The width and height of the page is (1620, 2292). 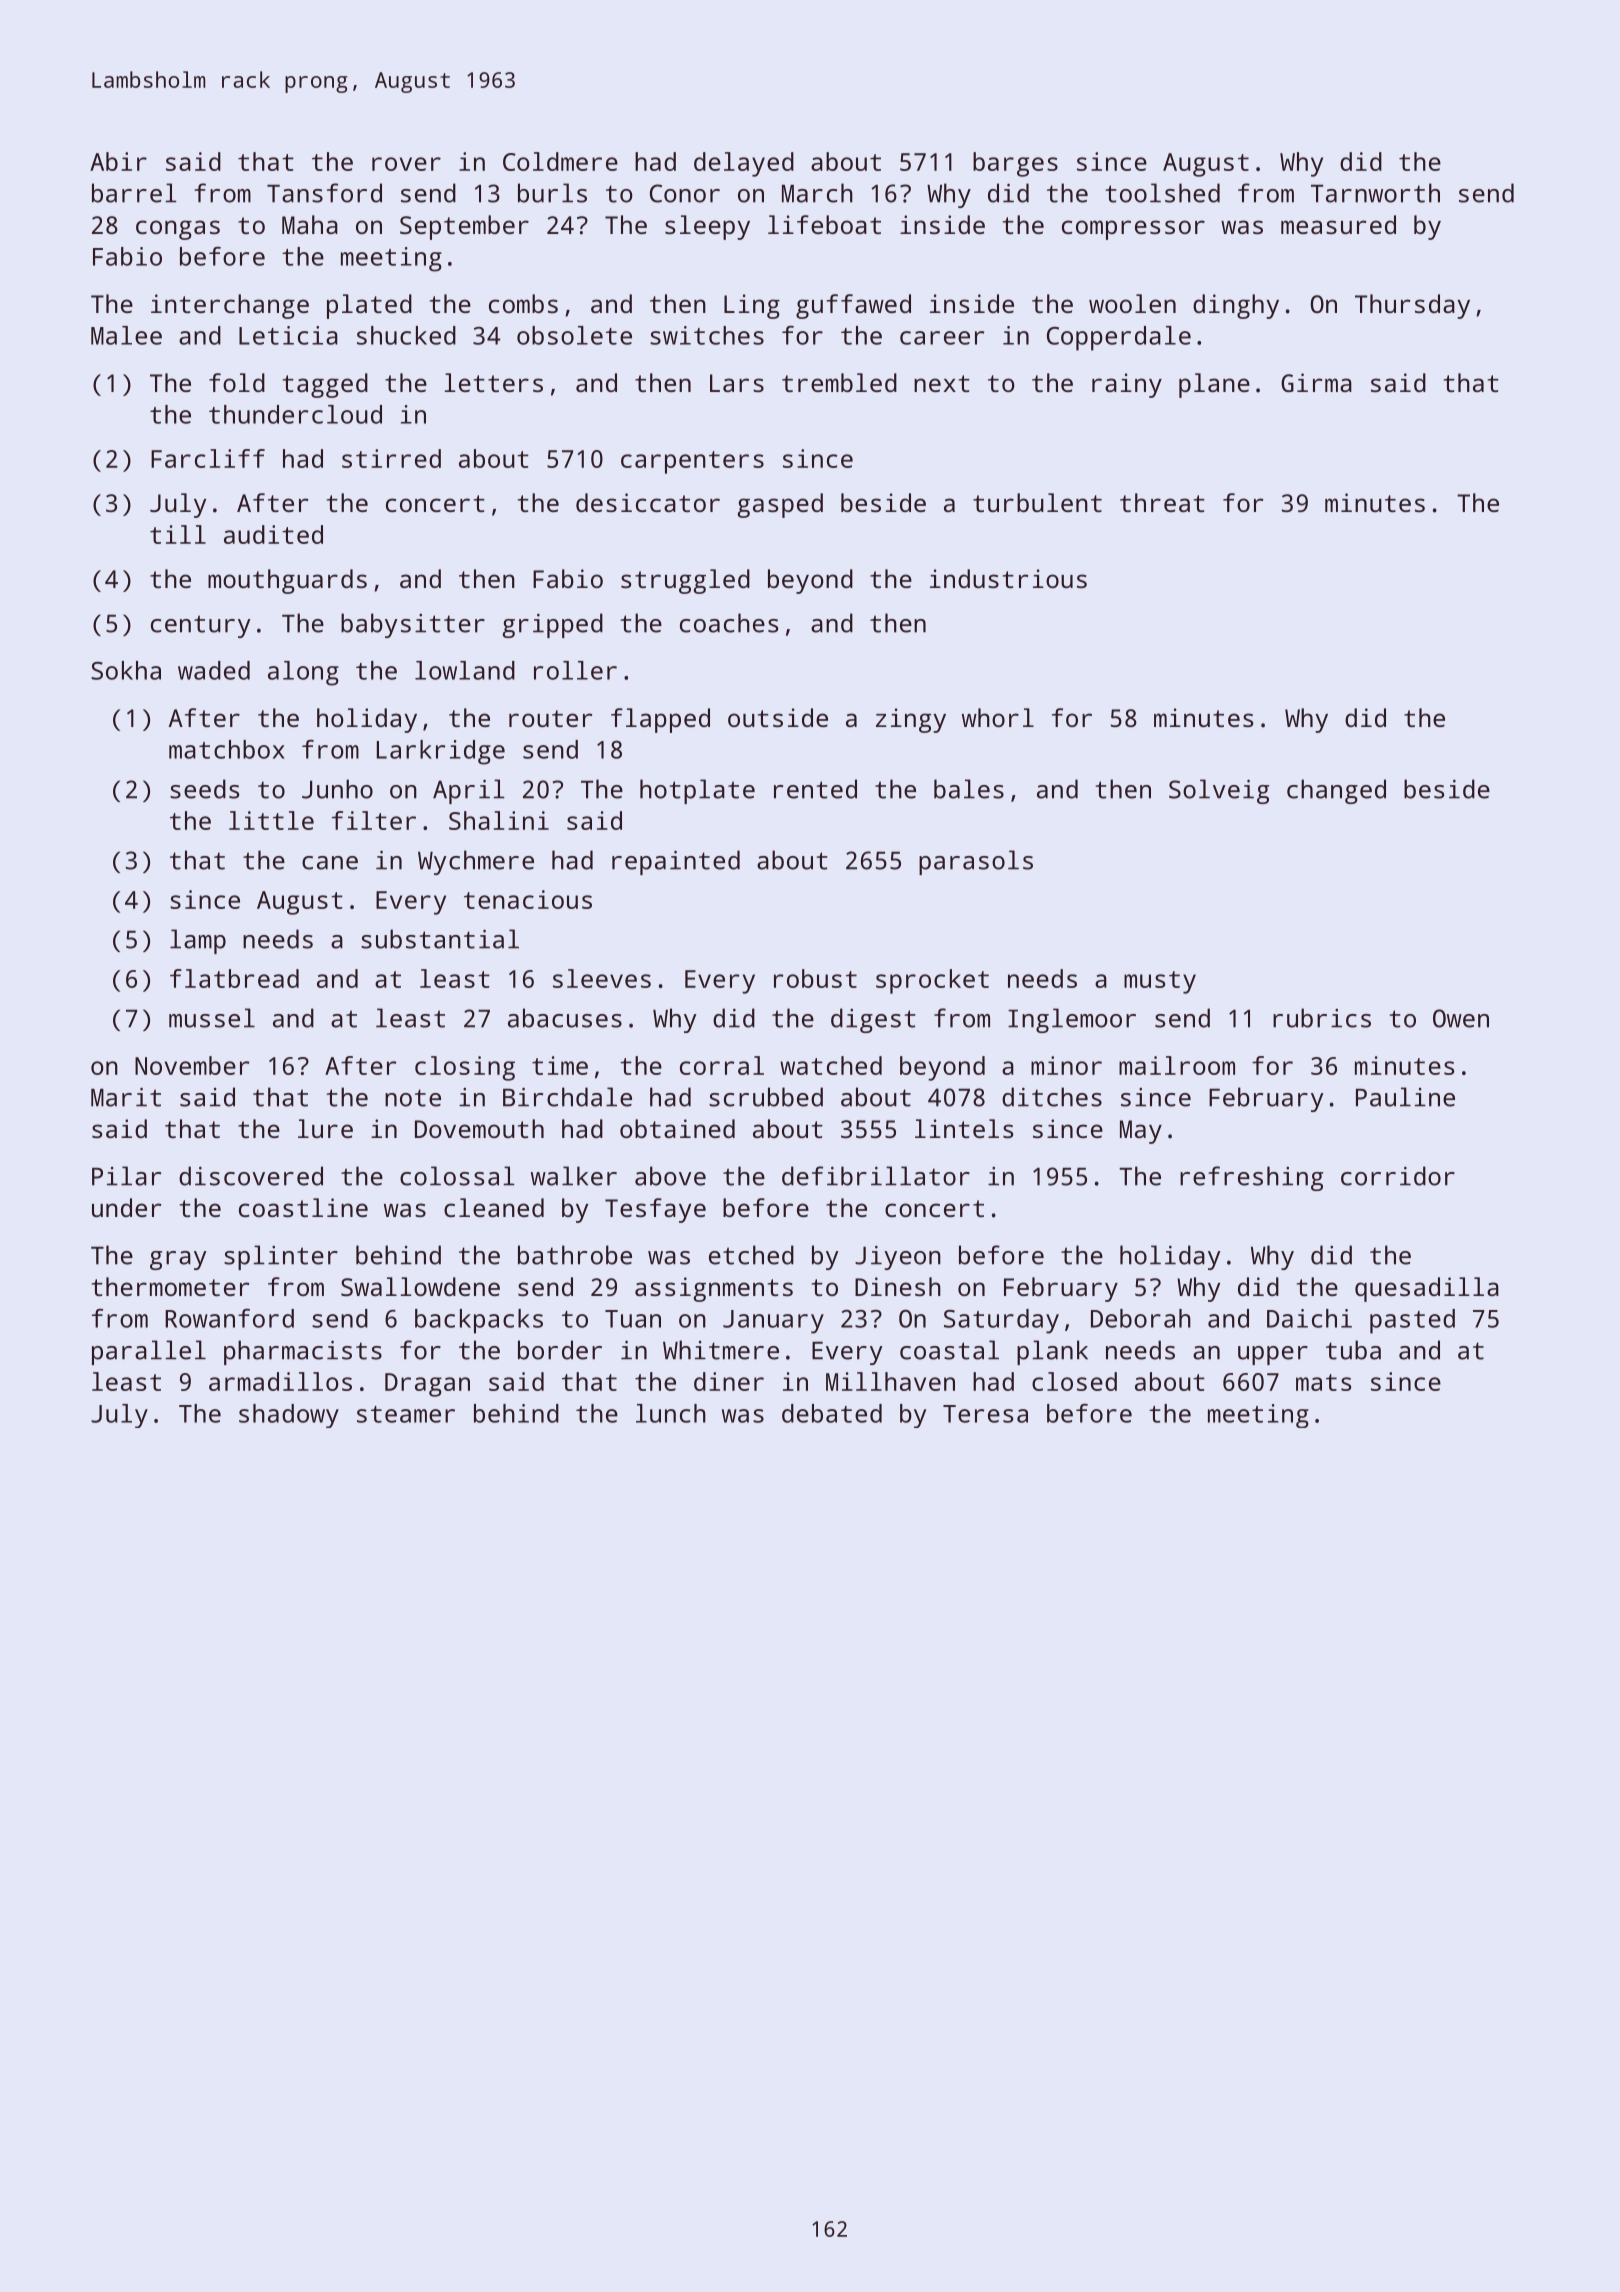 I want to click on Marit, so click(x=126, y=1097).
